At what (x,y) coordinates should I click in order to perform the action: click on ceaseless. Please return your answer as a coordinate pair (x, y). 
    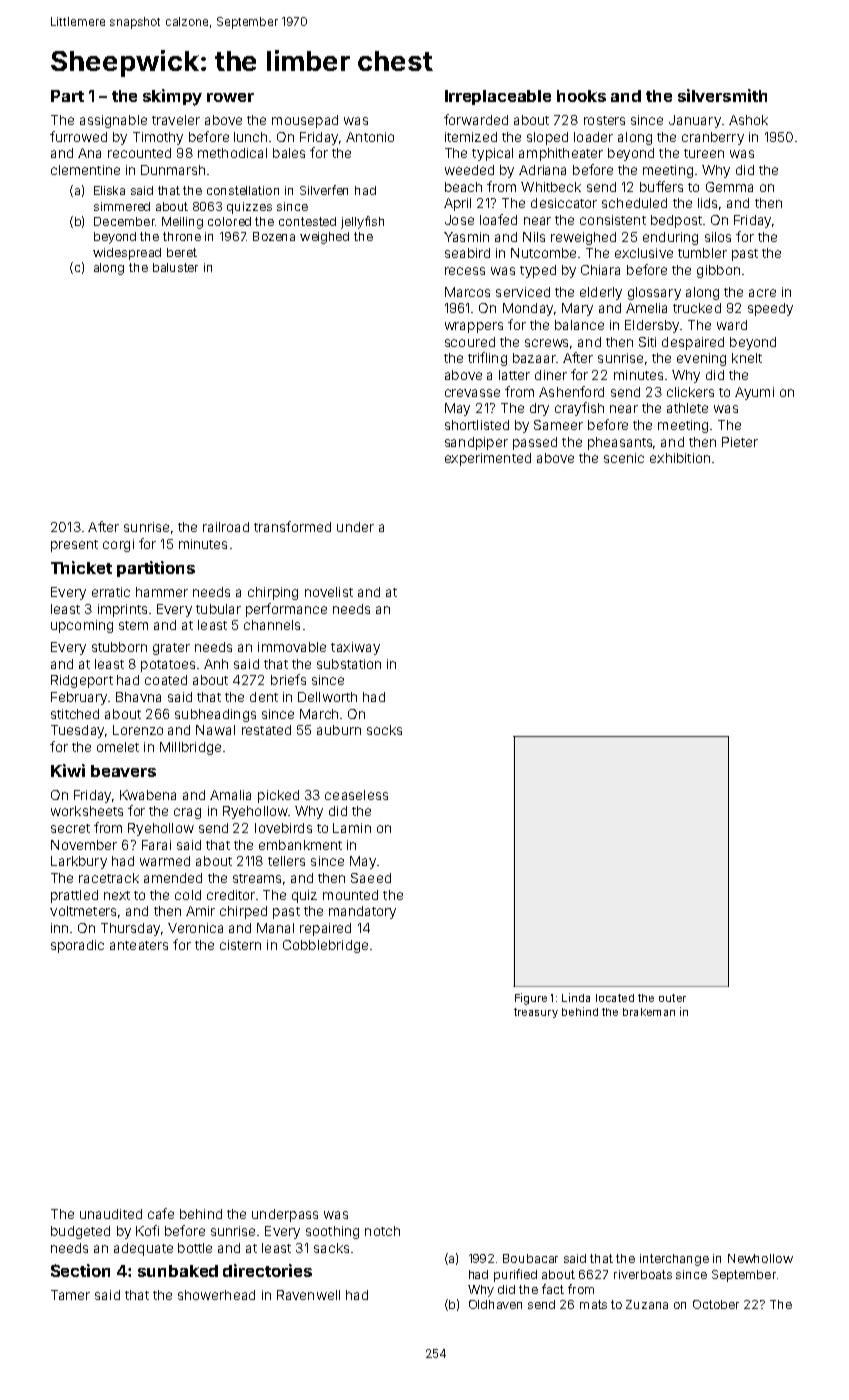
    Looking at the image, I should click on (356, 795).
